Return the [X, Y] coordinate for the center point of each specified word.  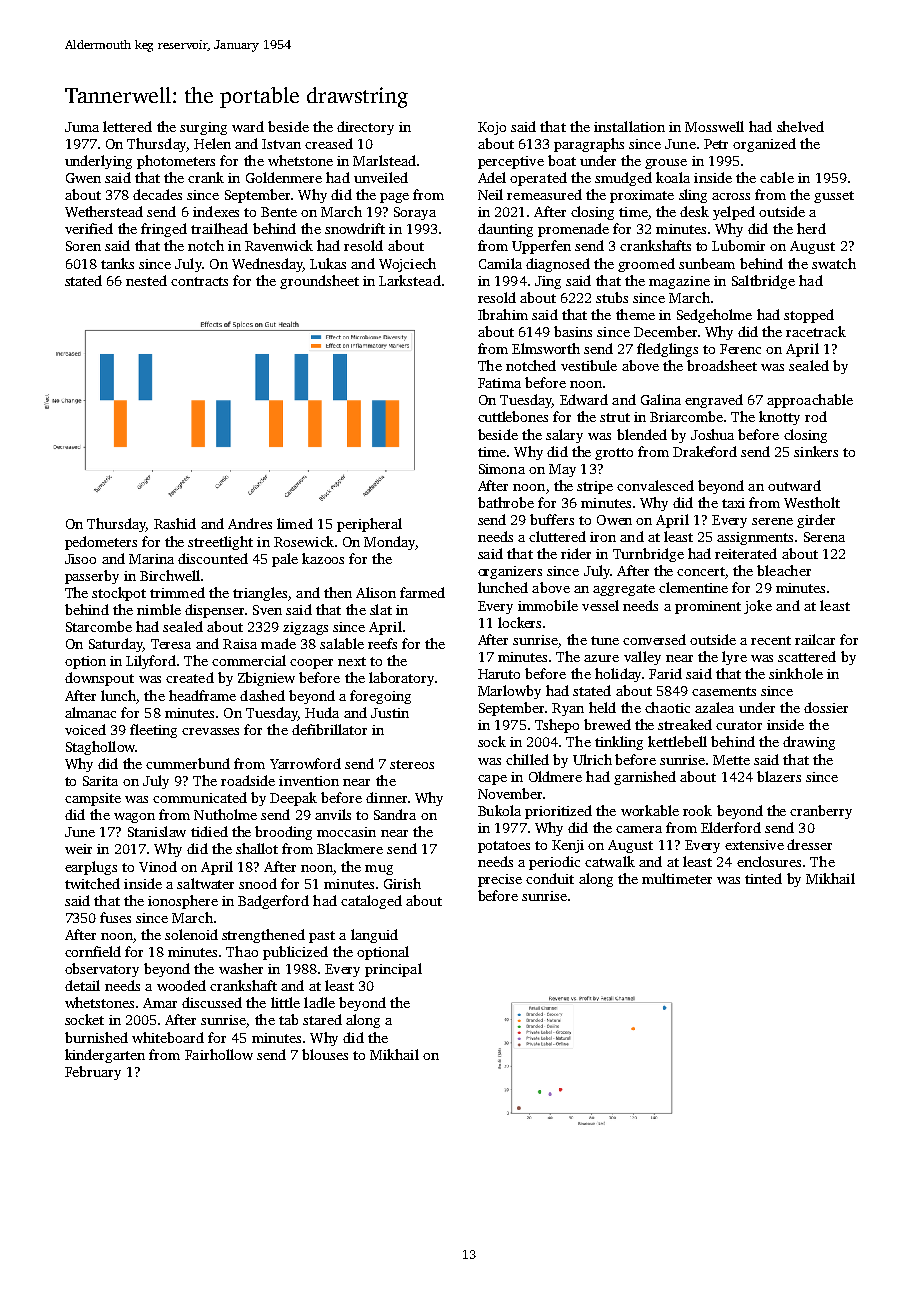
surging [203, 128]
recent [771, 640]
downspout [99, 679]
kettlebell [677, 741]
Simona [502, 469]
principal [393, 970]
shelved [800, 126]
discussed [212, 1002]
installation [629, 126]
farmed [422, 592]
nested [146, 280]
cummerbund [188, 763]
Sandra [395, 814]
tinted [763, 878]
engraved [714, 401]
